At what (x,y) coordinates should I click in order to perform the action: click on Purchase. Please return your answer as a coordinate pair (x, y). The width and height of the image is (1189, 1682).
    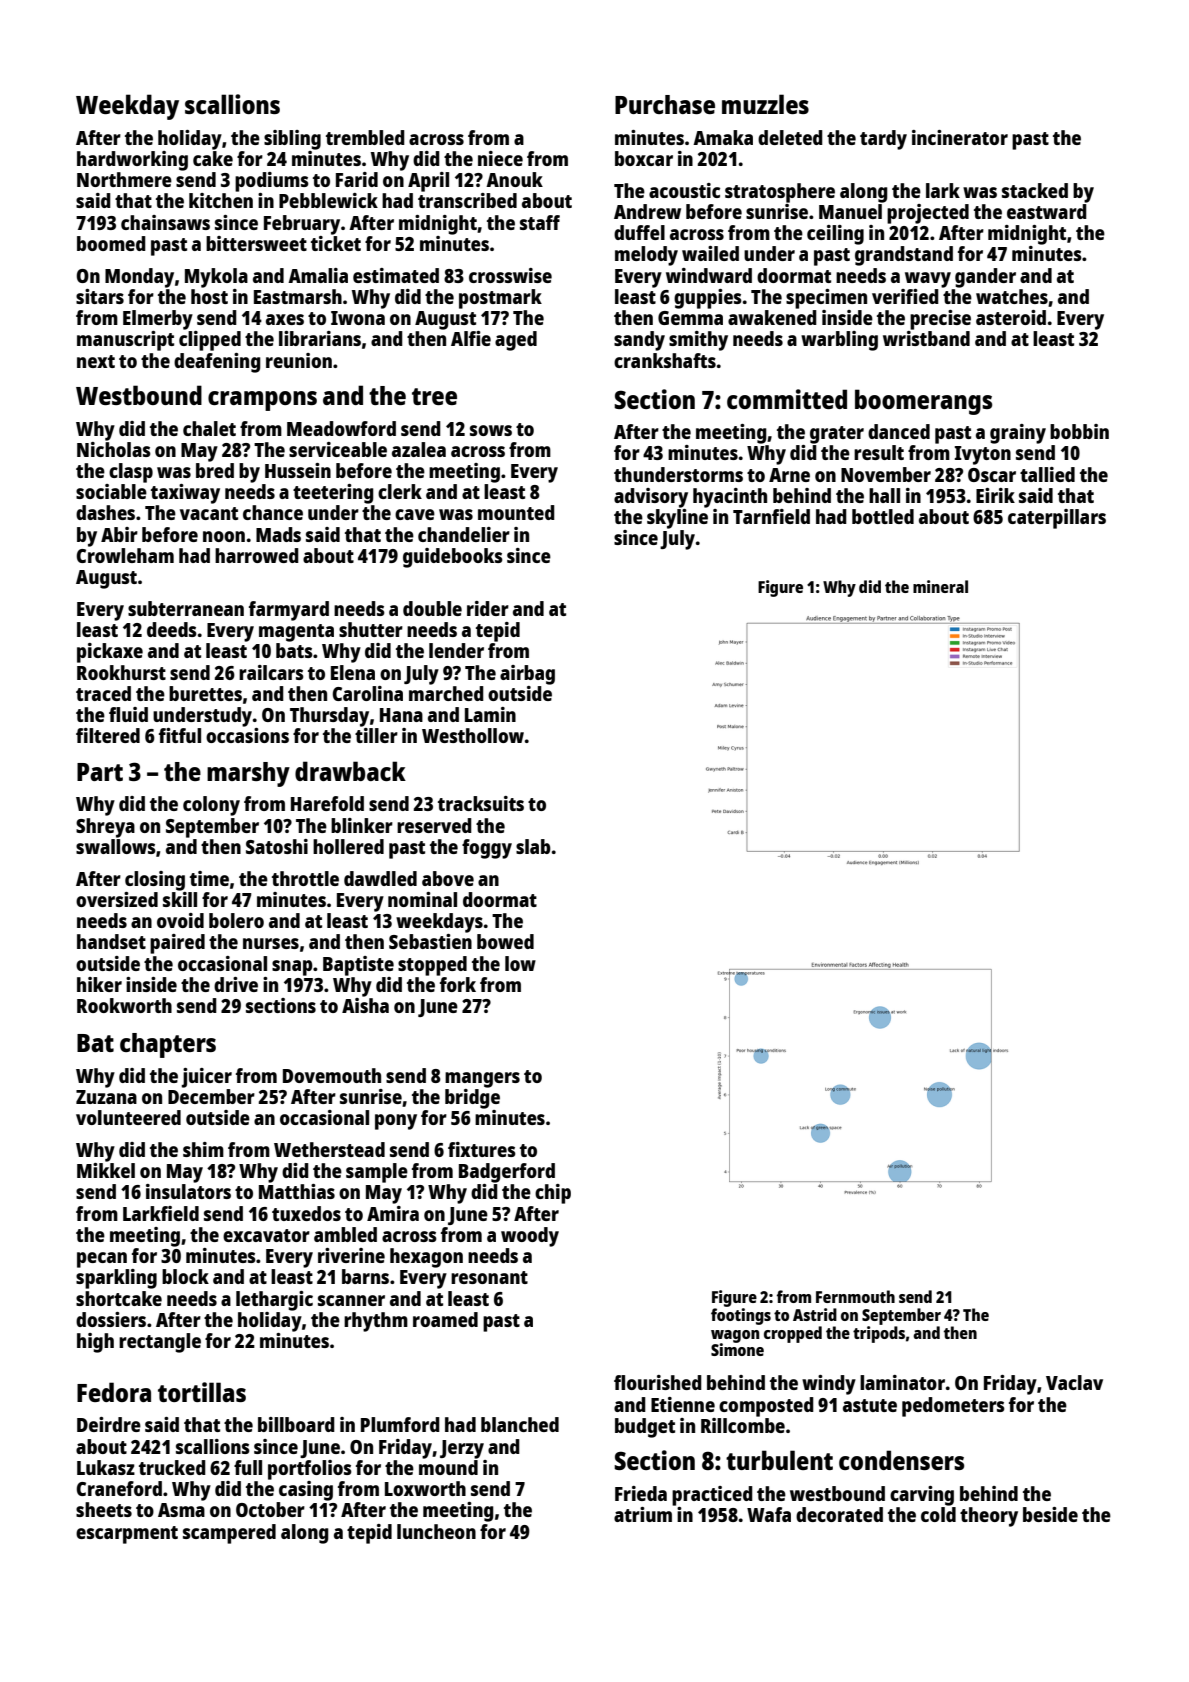
    Looking at the image, I should click on (665, 104).
